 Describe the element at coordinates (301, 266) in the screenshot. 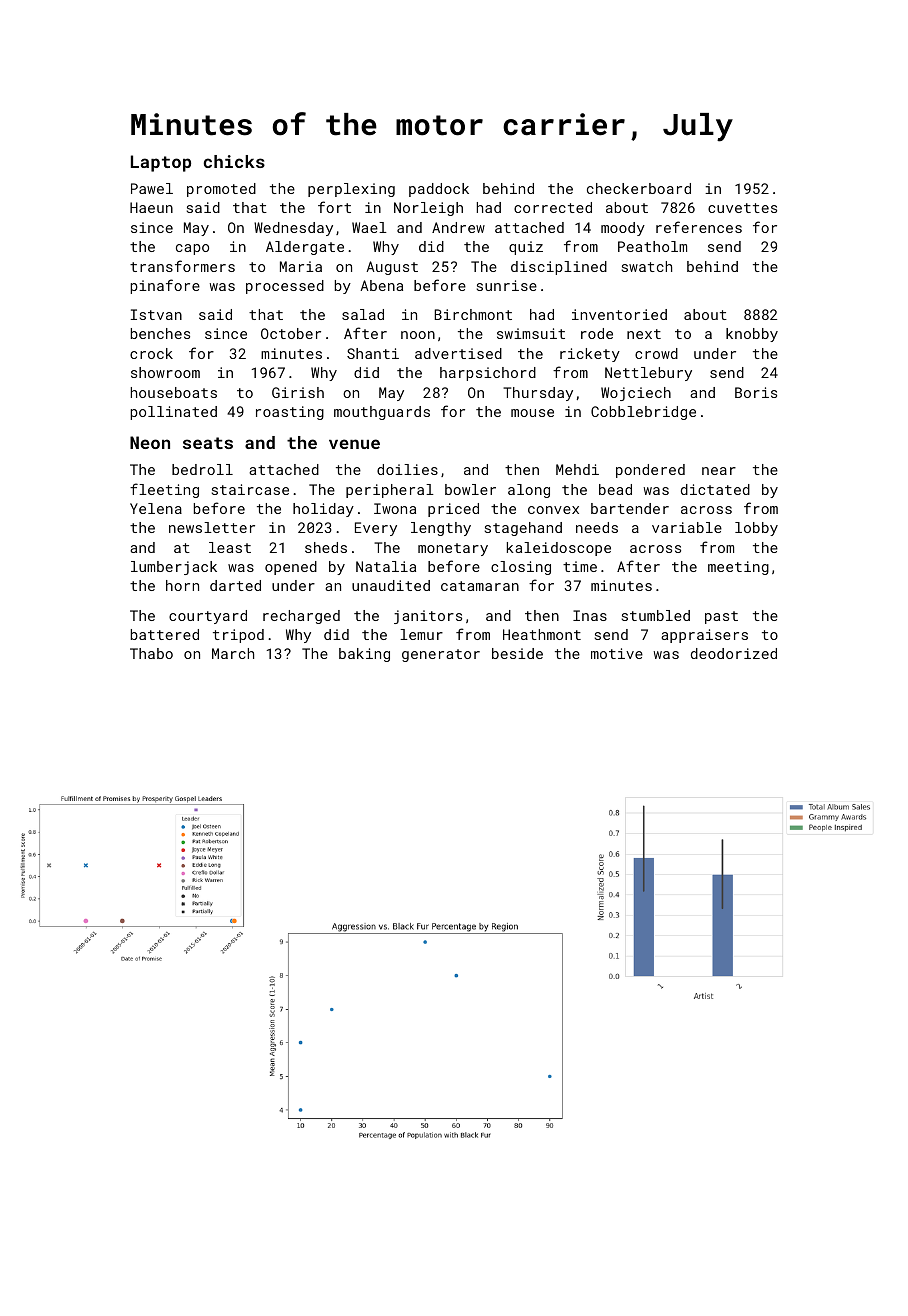

I see `Maria` at that location.
